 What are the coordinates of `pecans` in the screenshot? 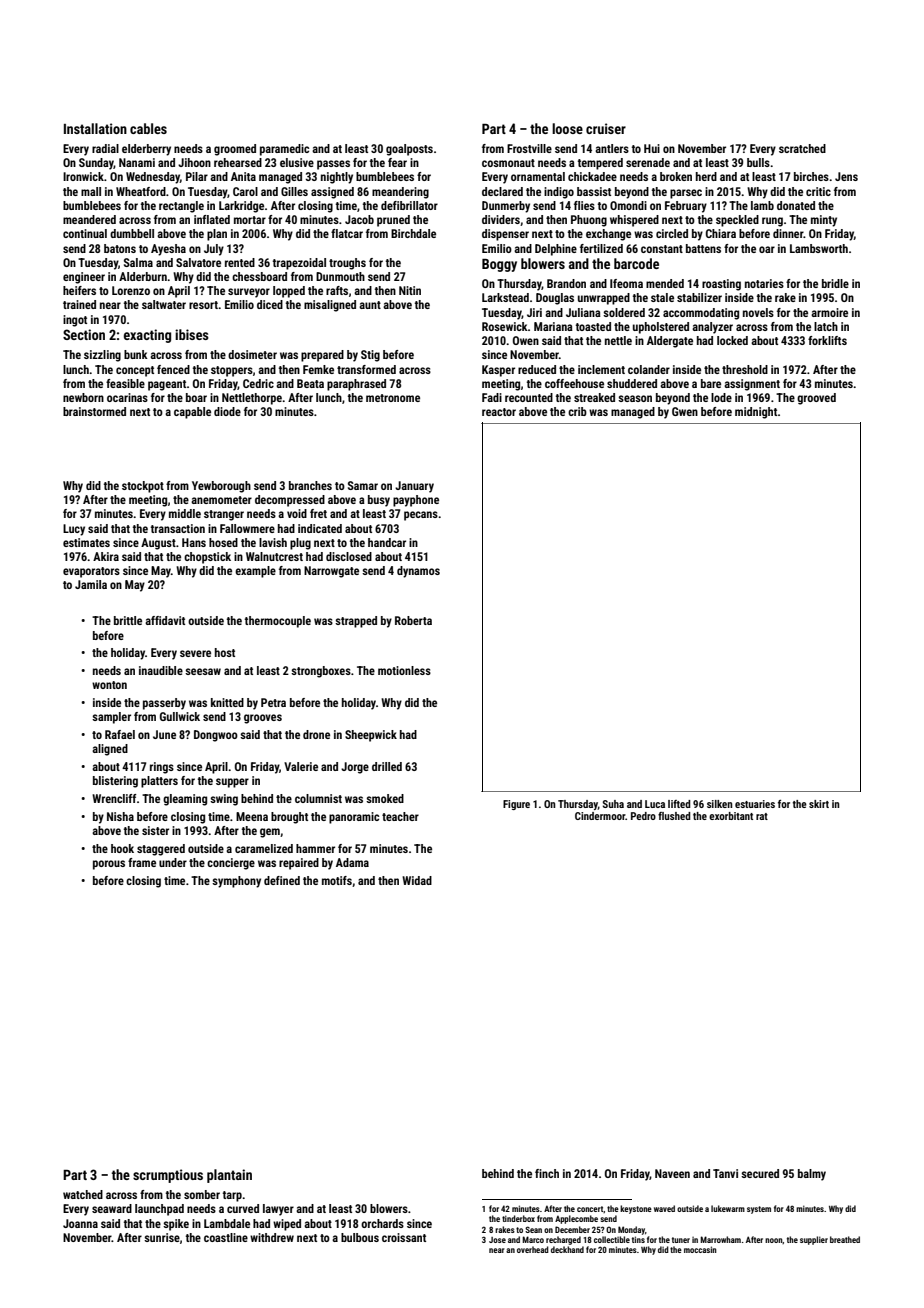 It's located at (421, 516).
